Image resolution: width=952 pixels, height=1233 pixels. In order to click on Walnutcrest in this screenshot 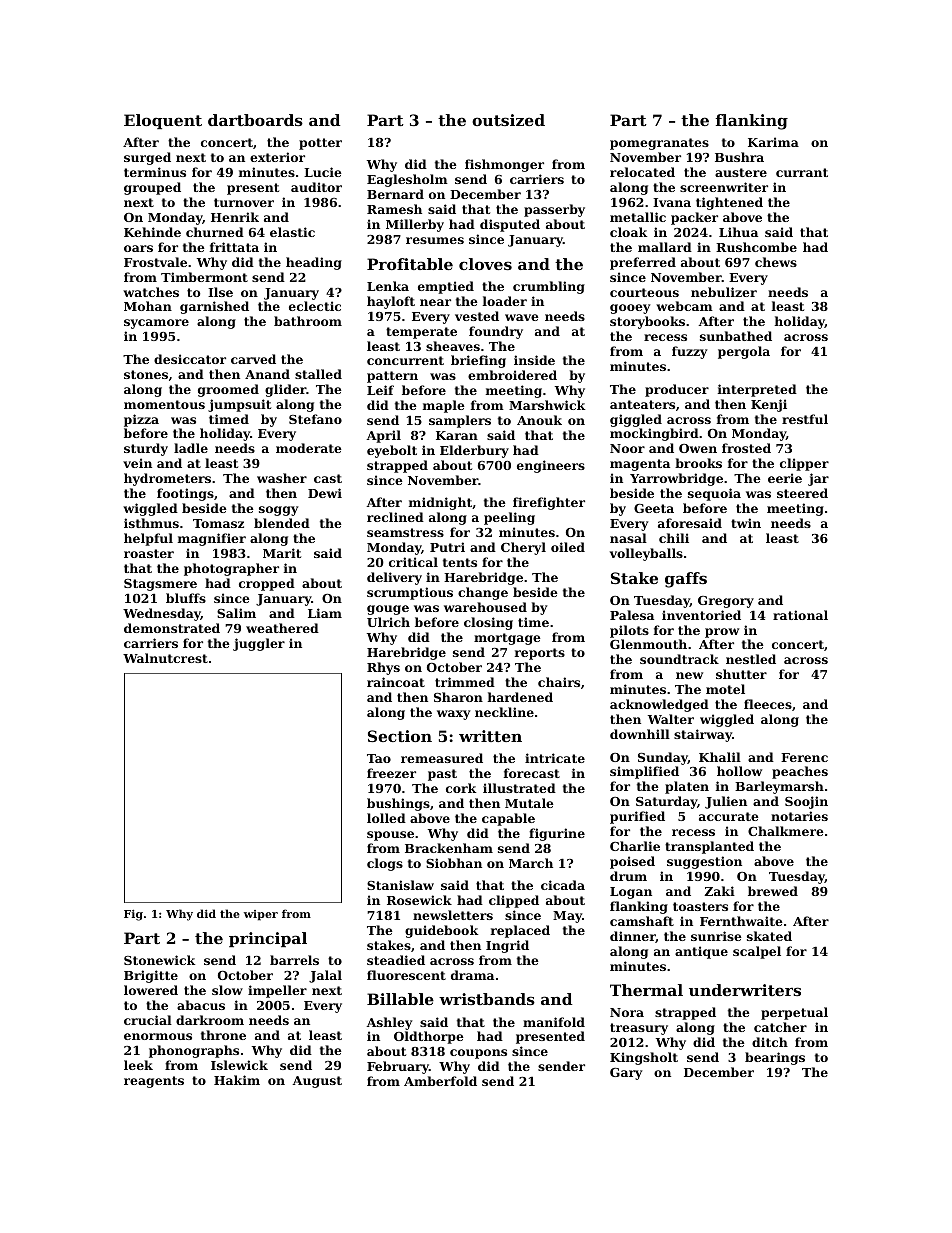, I will do `click(165, 658)`.
